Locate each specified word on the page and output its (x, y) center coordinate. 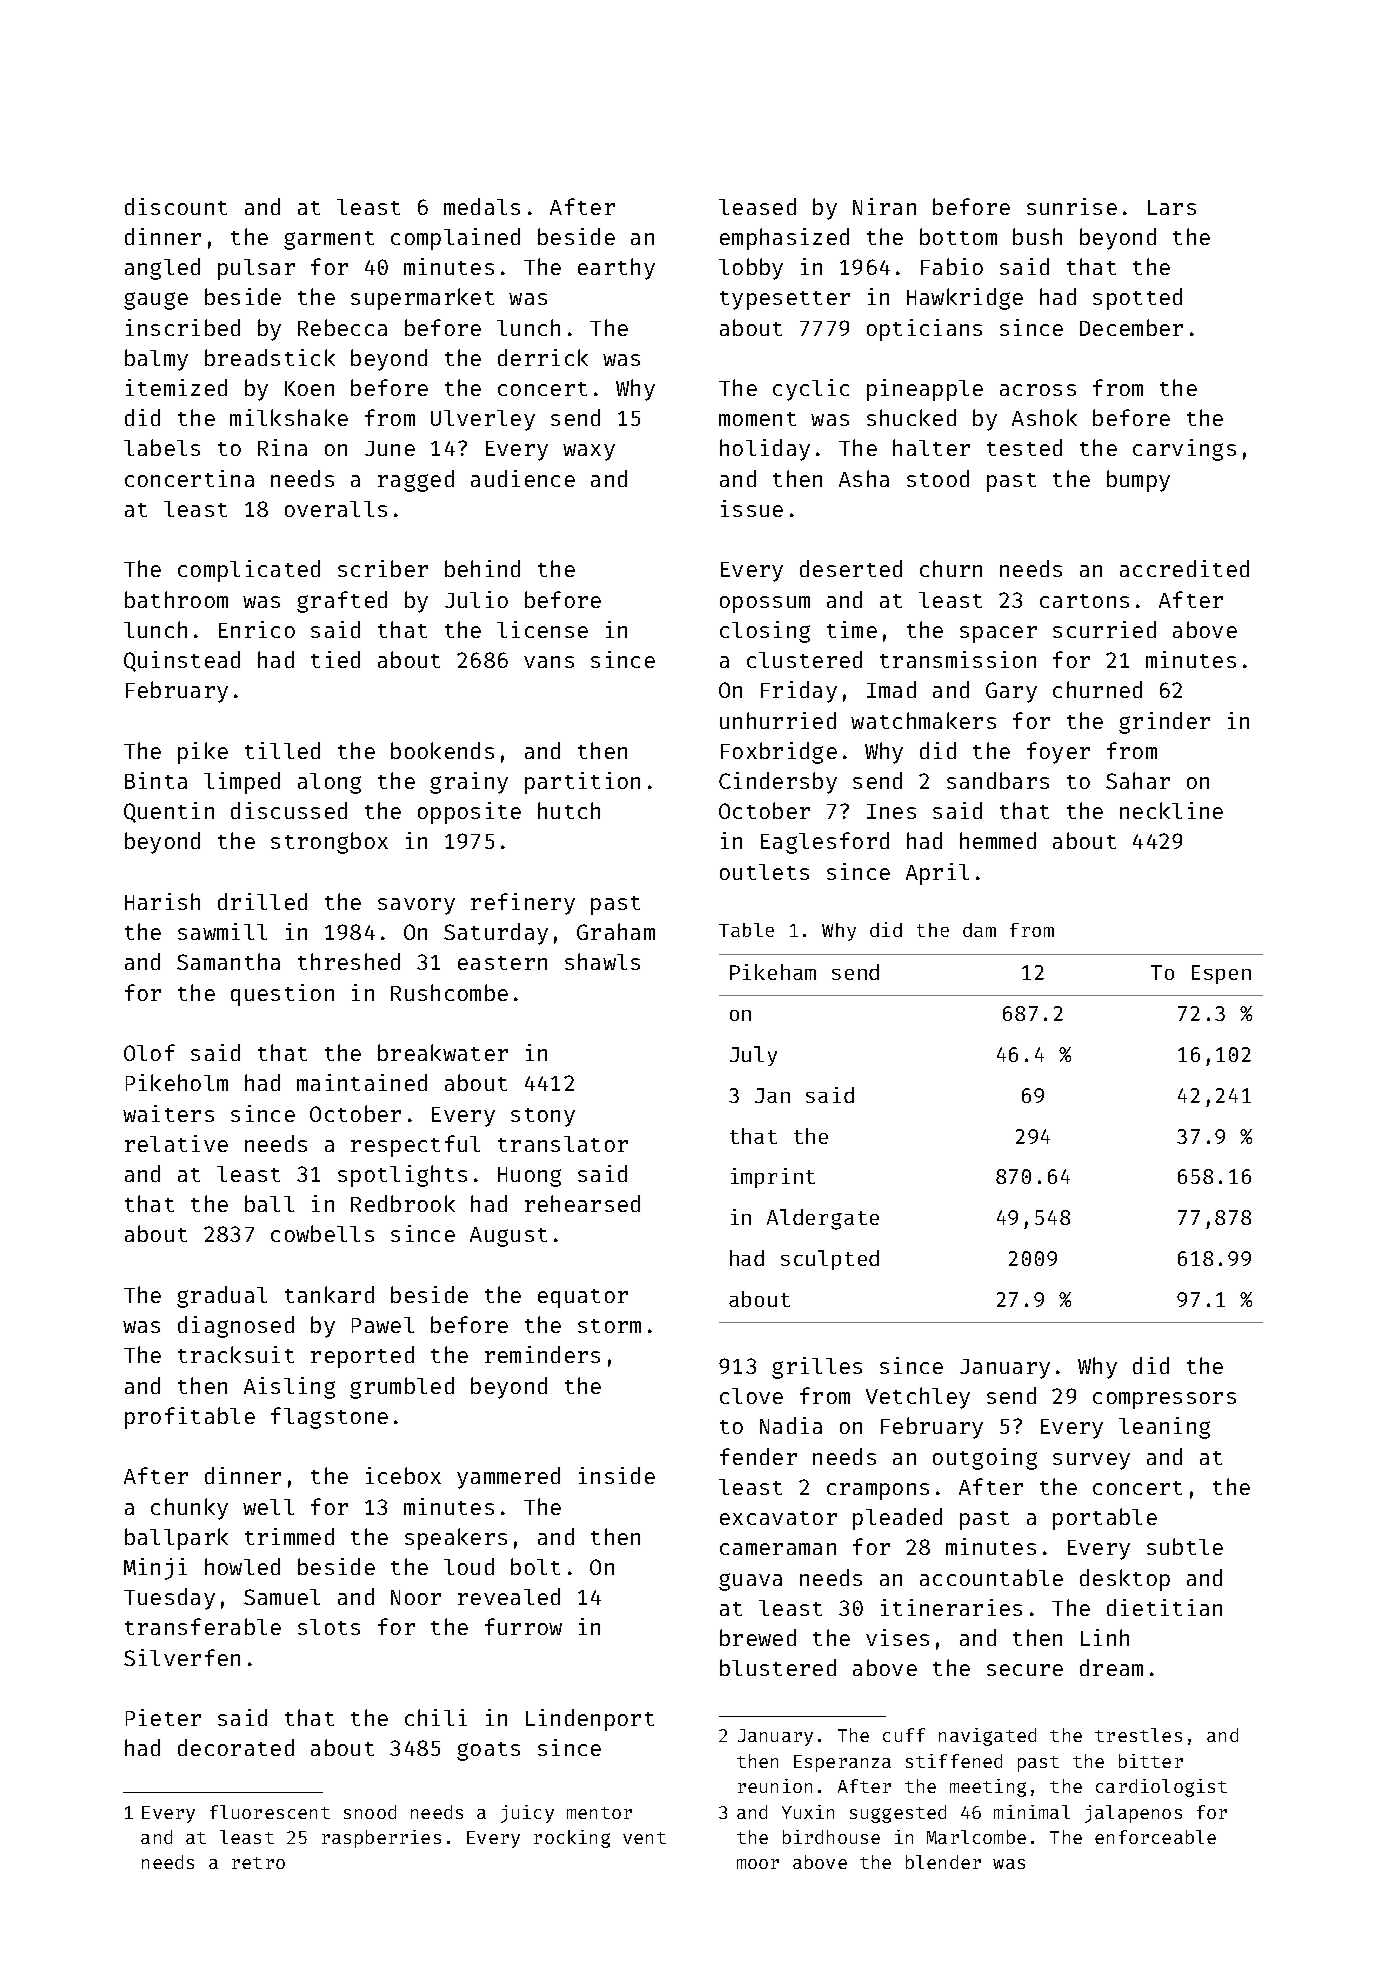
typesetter (785, 300)
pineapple (925, 390)
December (1131, 327)
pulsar (256, 269)
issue (752, 508)
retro (258, 1863)
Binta (156, 780)
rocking (572, 1839)
